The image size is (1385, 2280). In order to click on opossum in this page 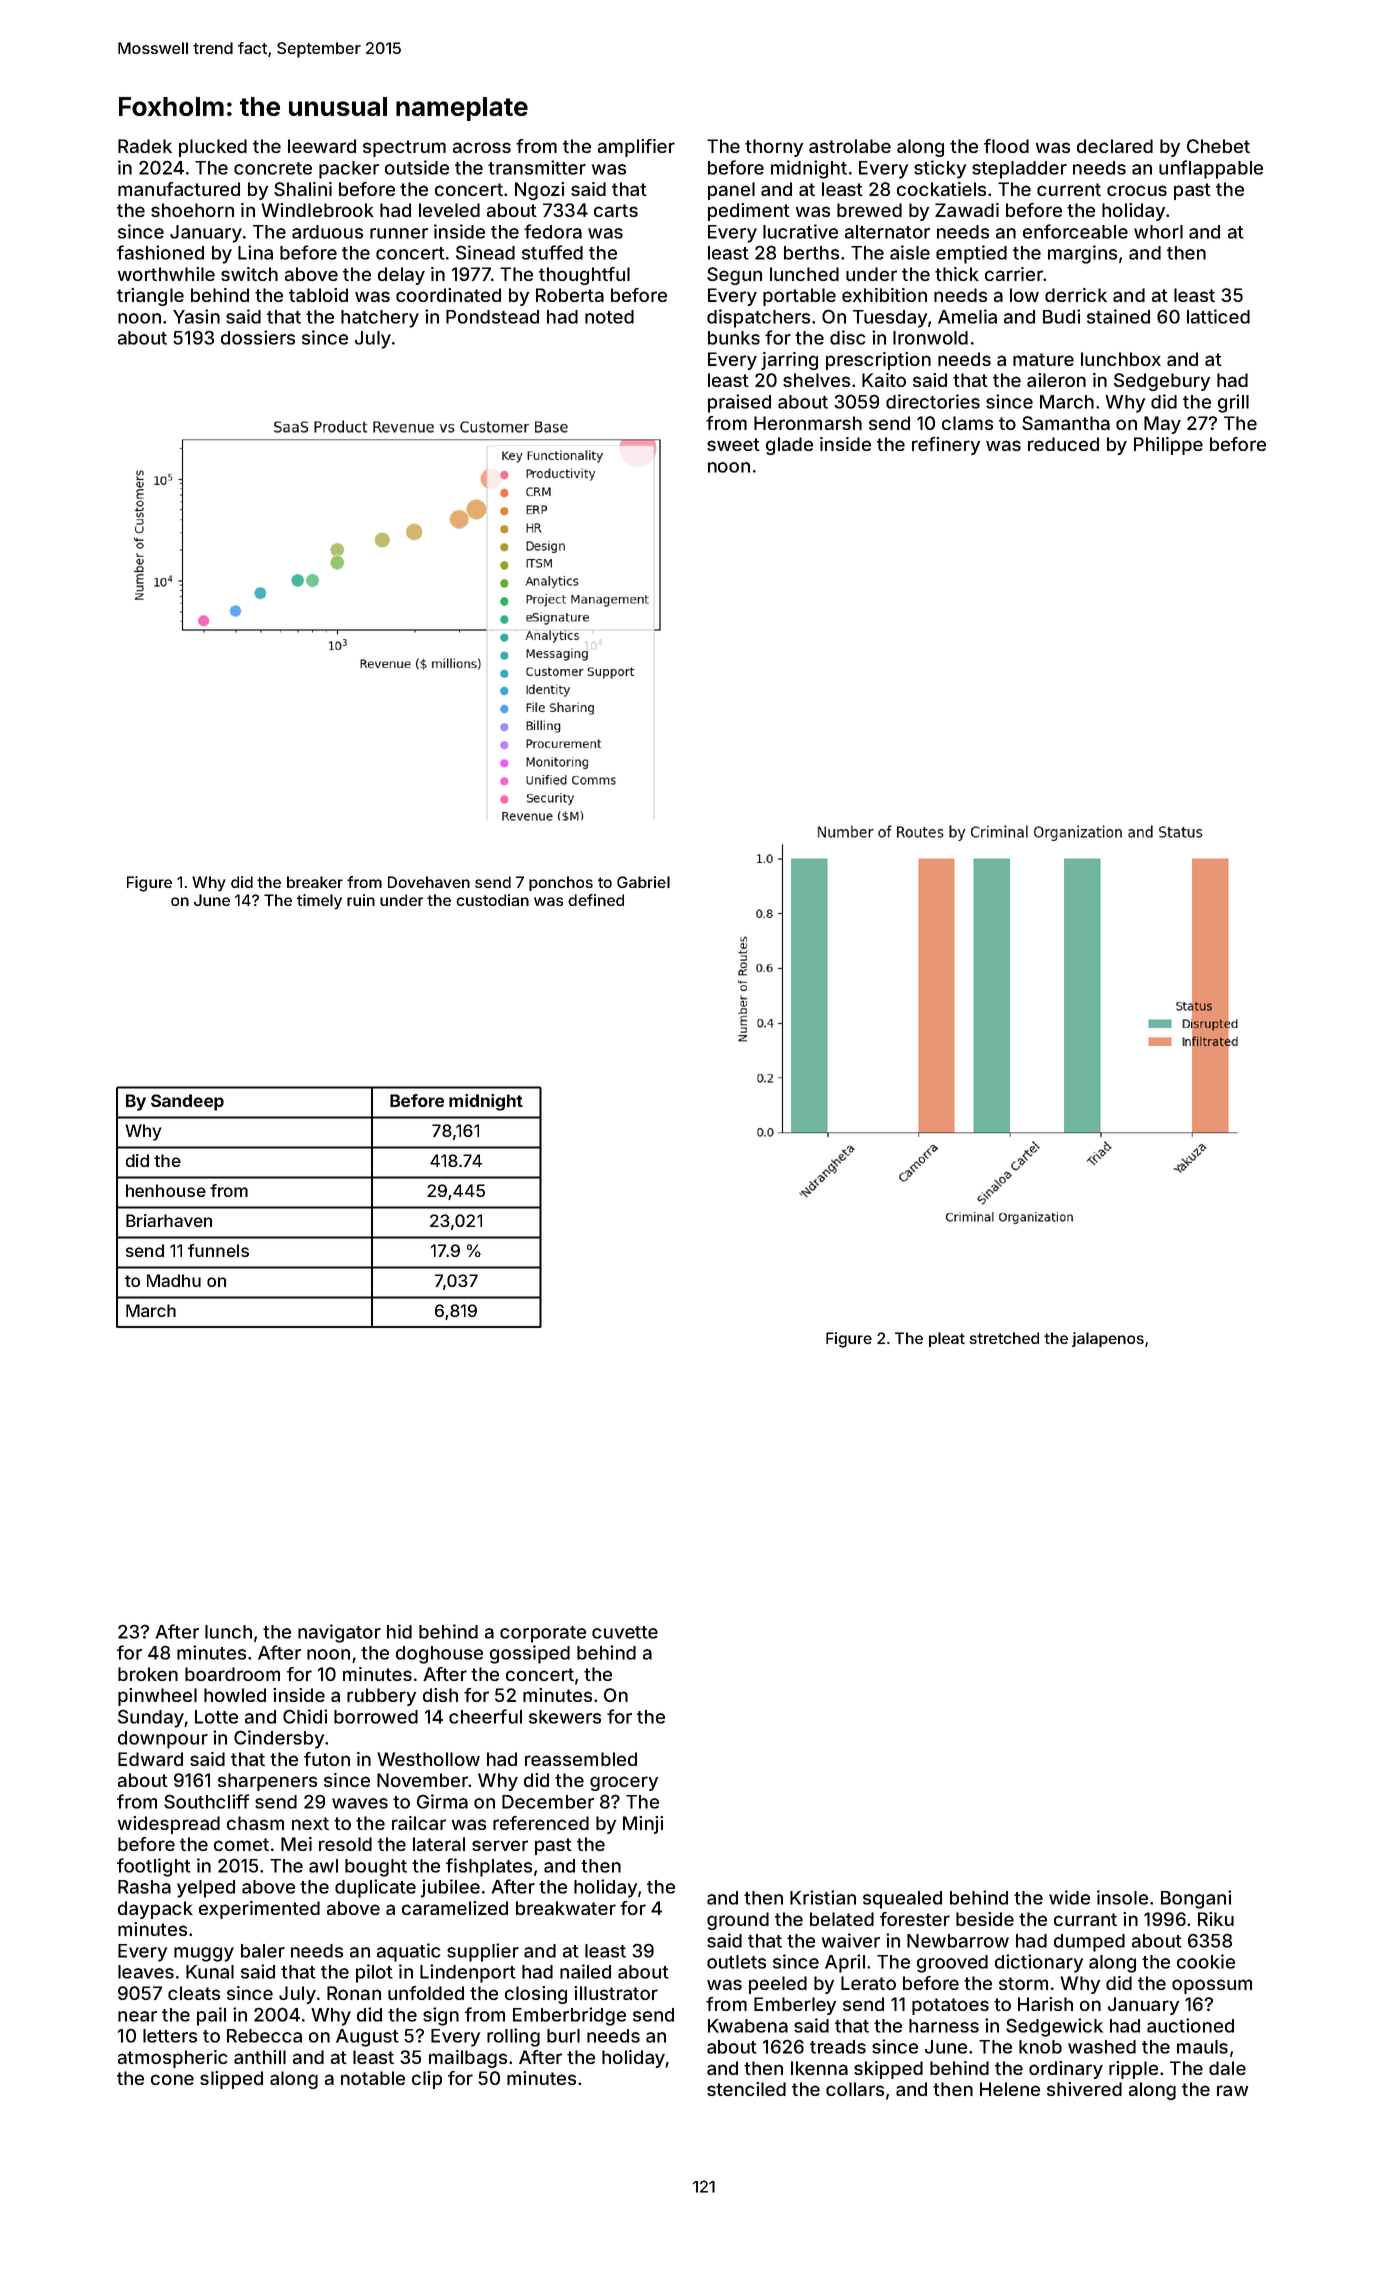, I will do `click(1212, 1986)`.
